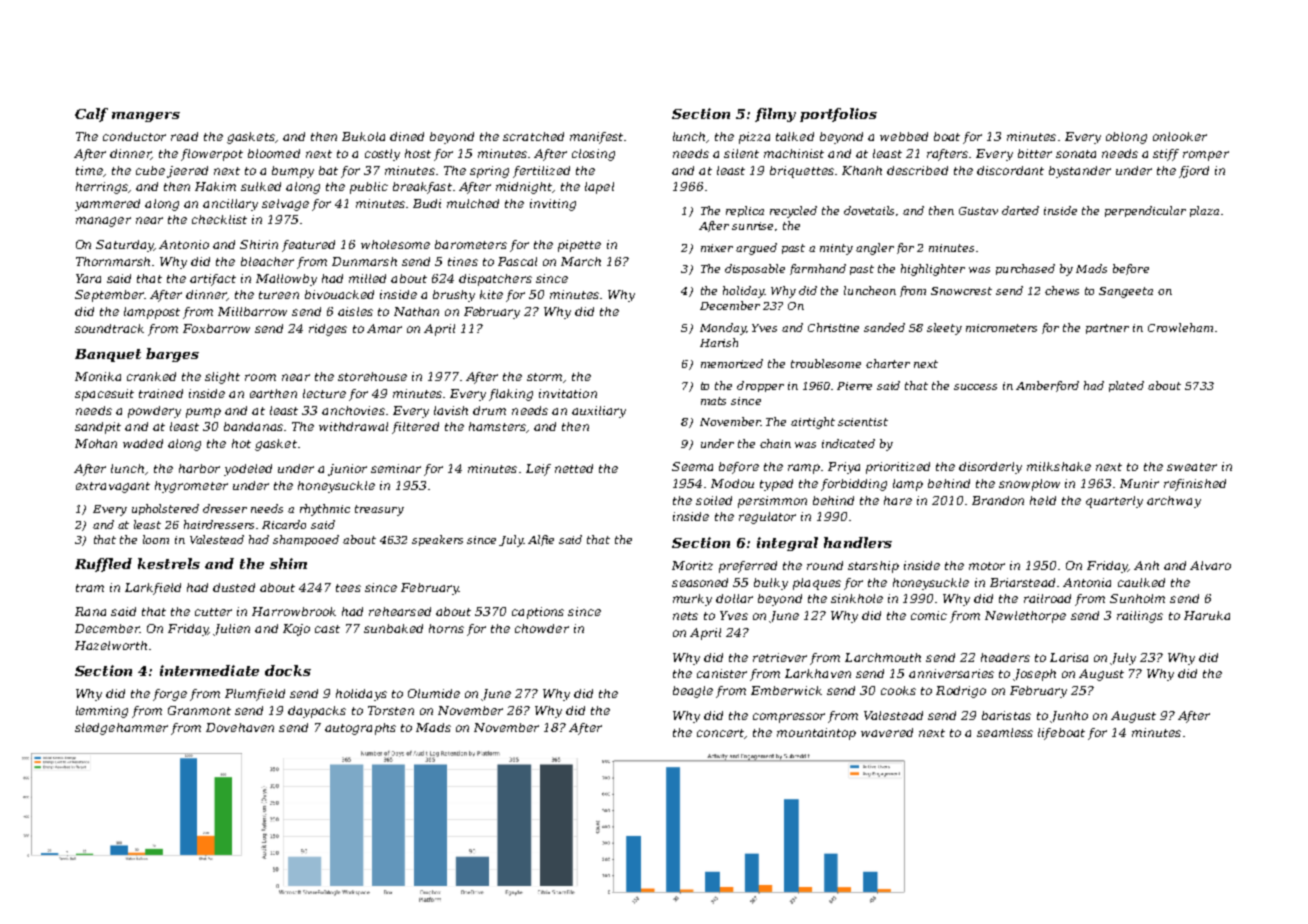 Image resolution: width=1308 pixels, height=924 pixels. Describe the element at coordinates (219, 219) in the document. I see `checklist` at that location.
